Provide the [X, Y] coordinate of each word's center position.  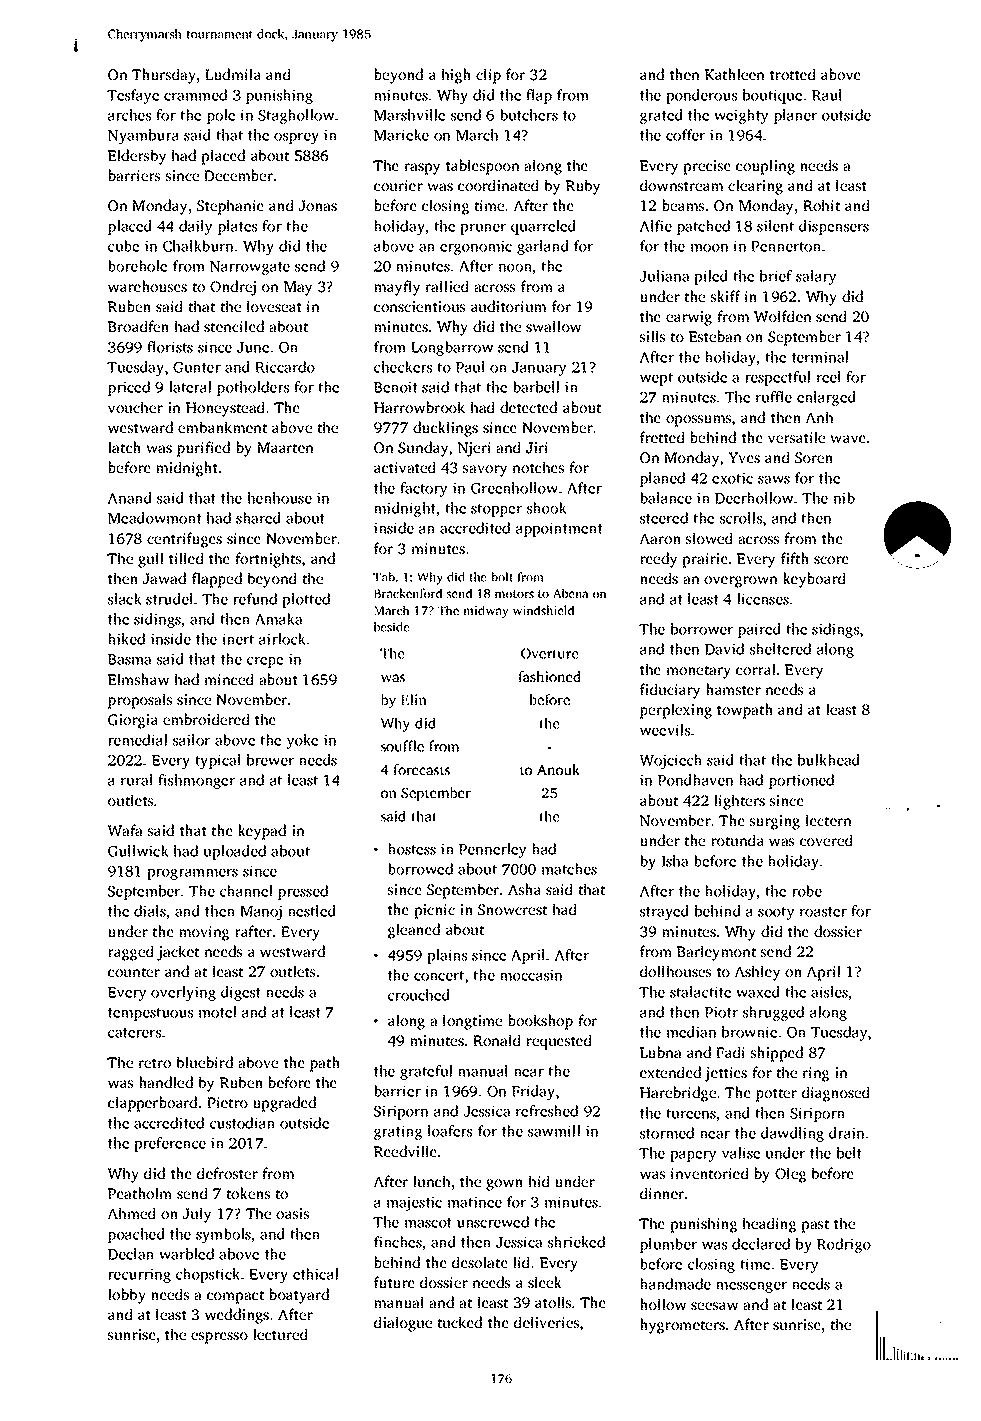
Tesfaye [133, 96]
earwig [689, 318]
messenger [751, 1287]
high [456, 76]
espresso [219, 1338]
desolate [480, 1262]
